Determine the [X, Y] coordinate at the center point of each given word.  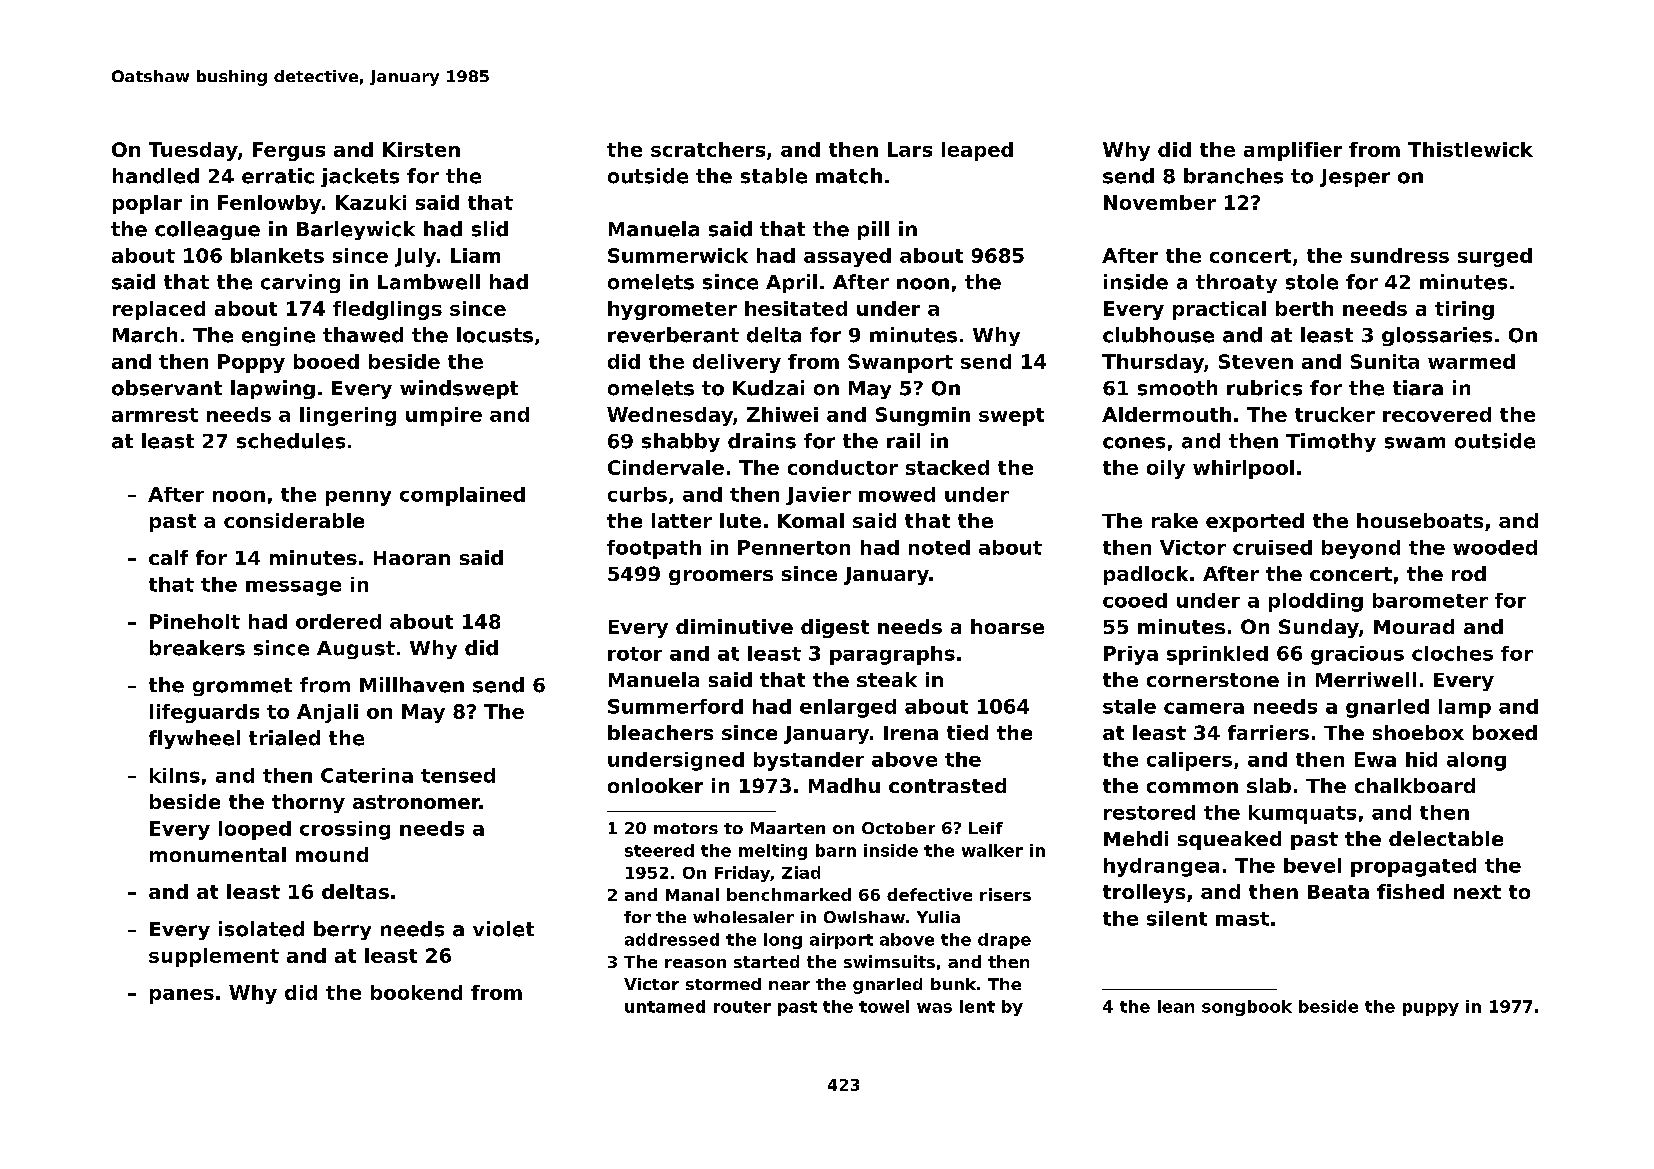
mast [1242, 919]
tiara [1418, 388]
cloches [1452, 653]
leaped [977, 151]
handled [156, 176]
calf [168, 557]
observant [167, 388]
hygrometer [672, 310]
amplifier [1293, 151]
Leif [986, 828]
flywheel [194, 739]
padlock [1146, 575]
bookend [416, 992]
